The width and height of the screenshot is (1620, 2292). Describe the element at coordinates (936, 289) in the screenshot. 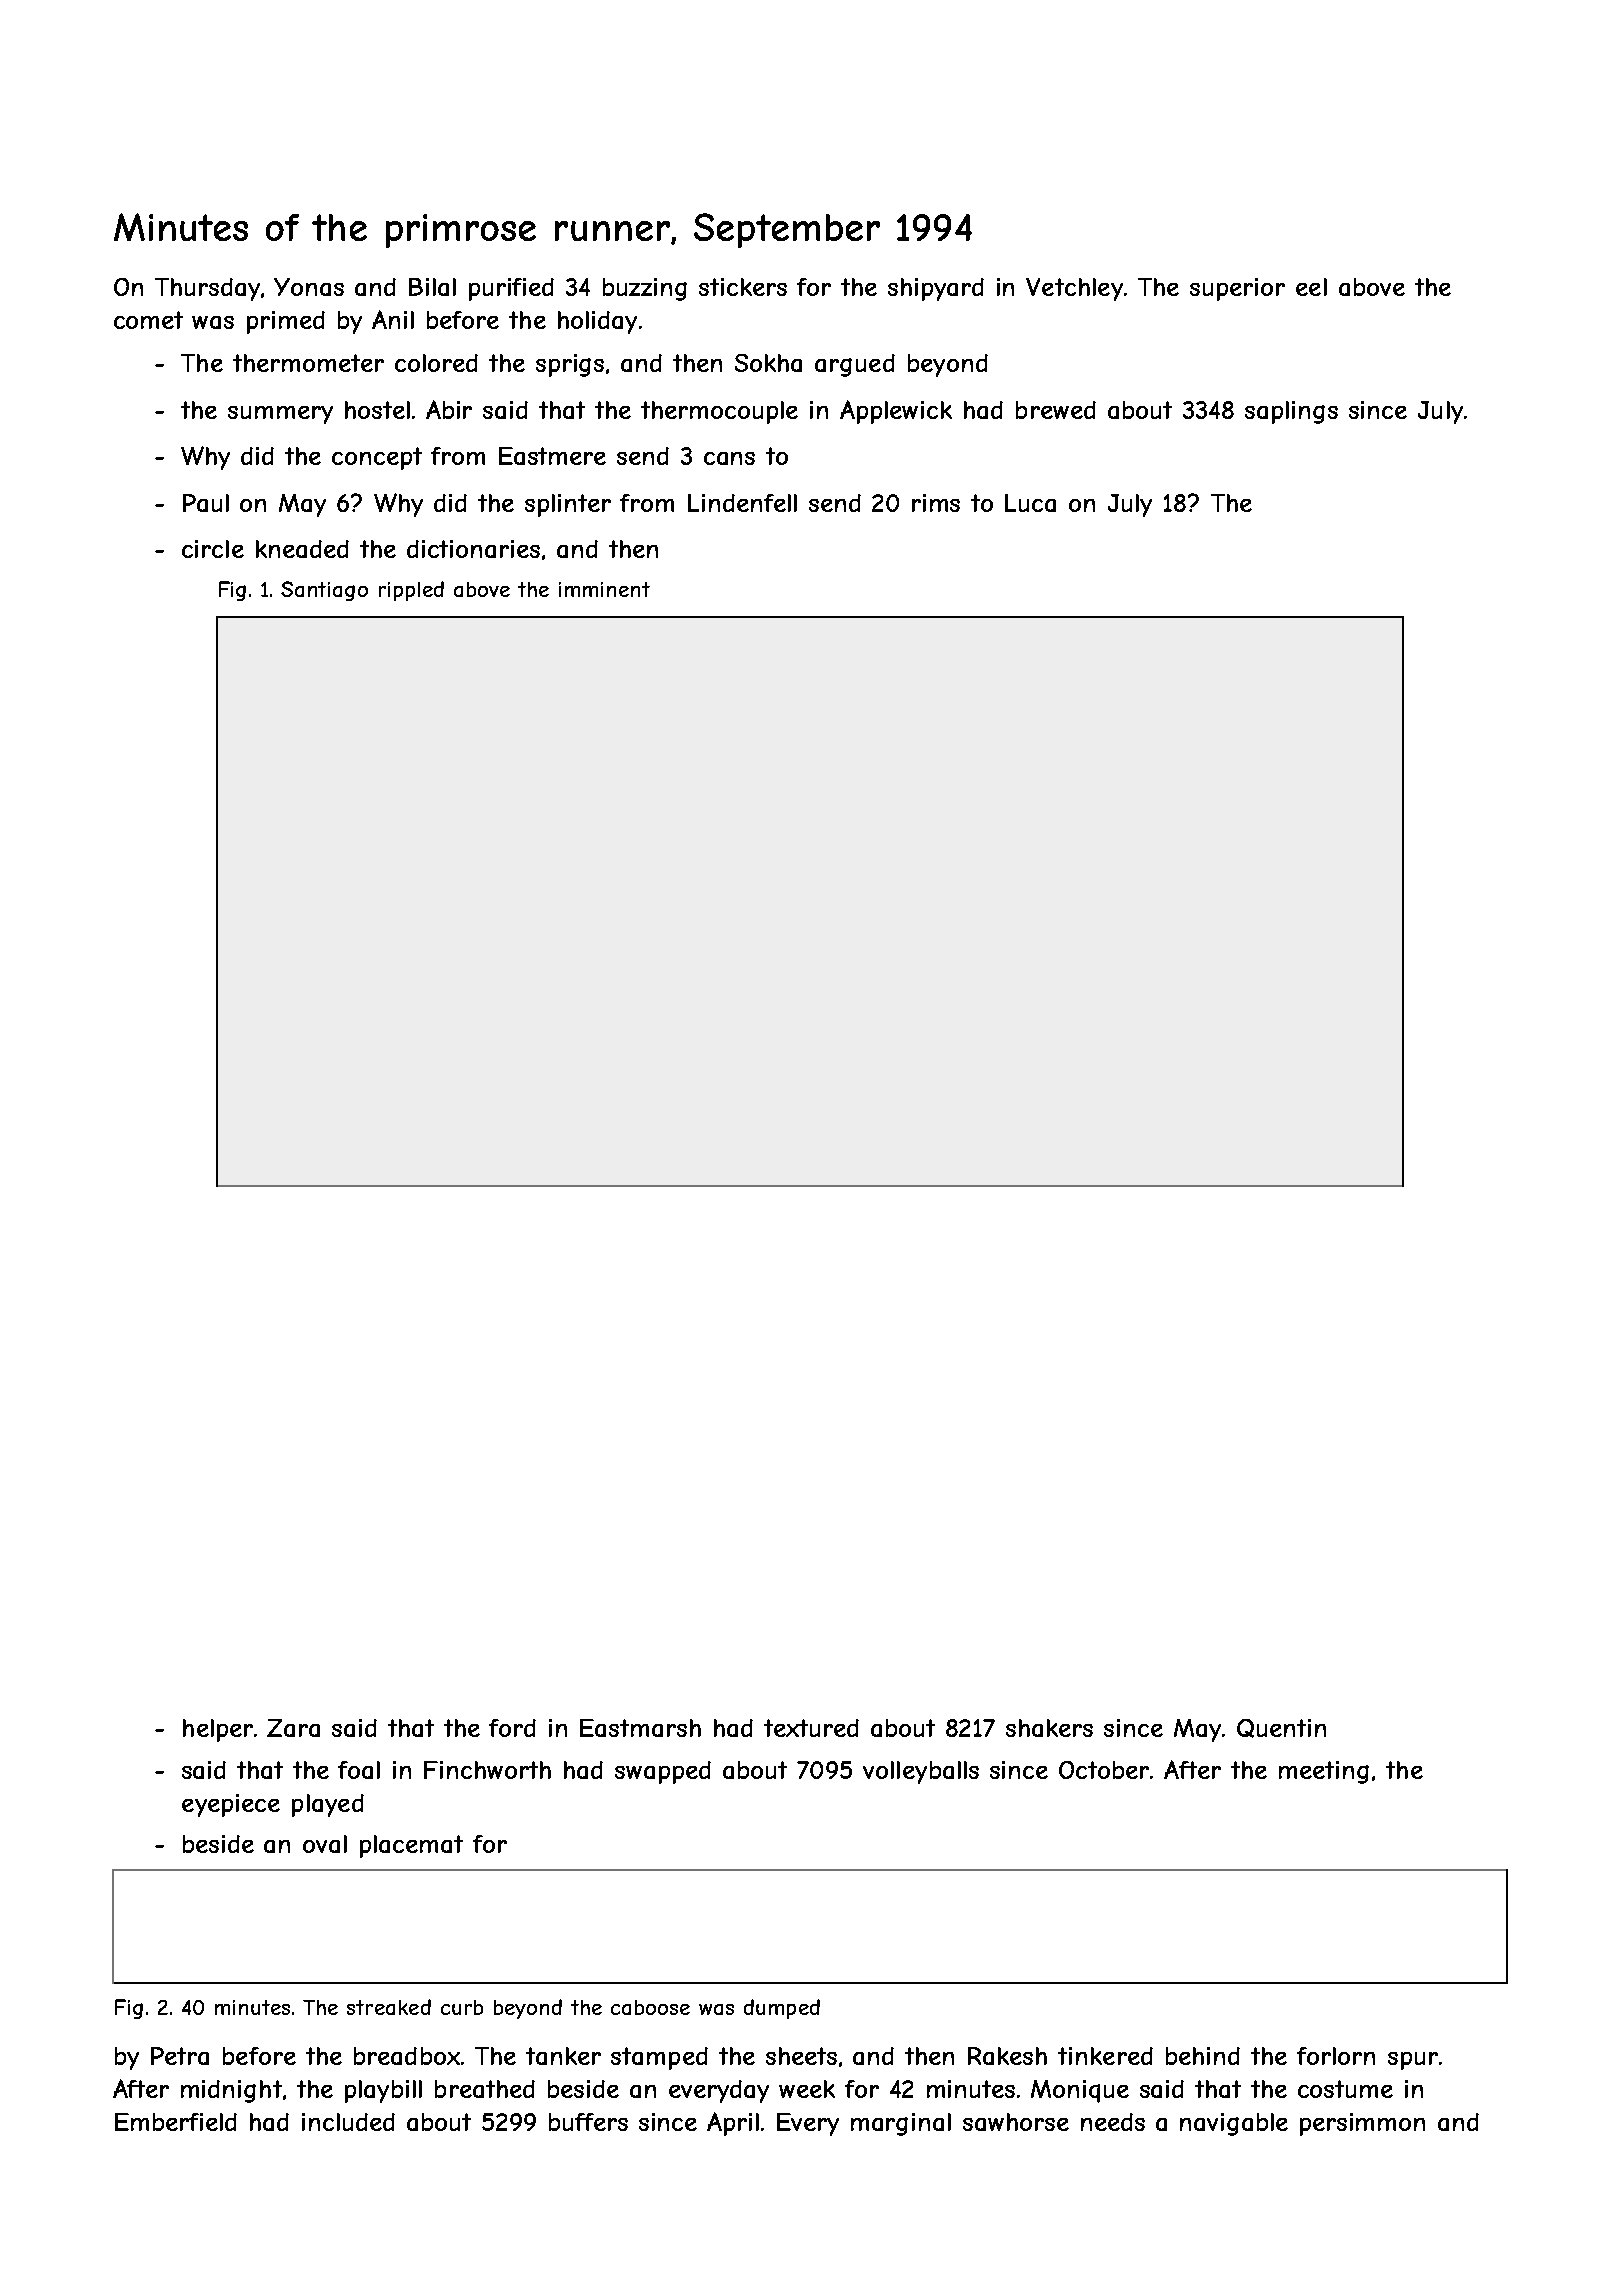

I see `shipyard` at that location.
